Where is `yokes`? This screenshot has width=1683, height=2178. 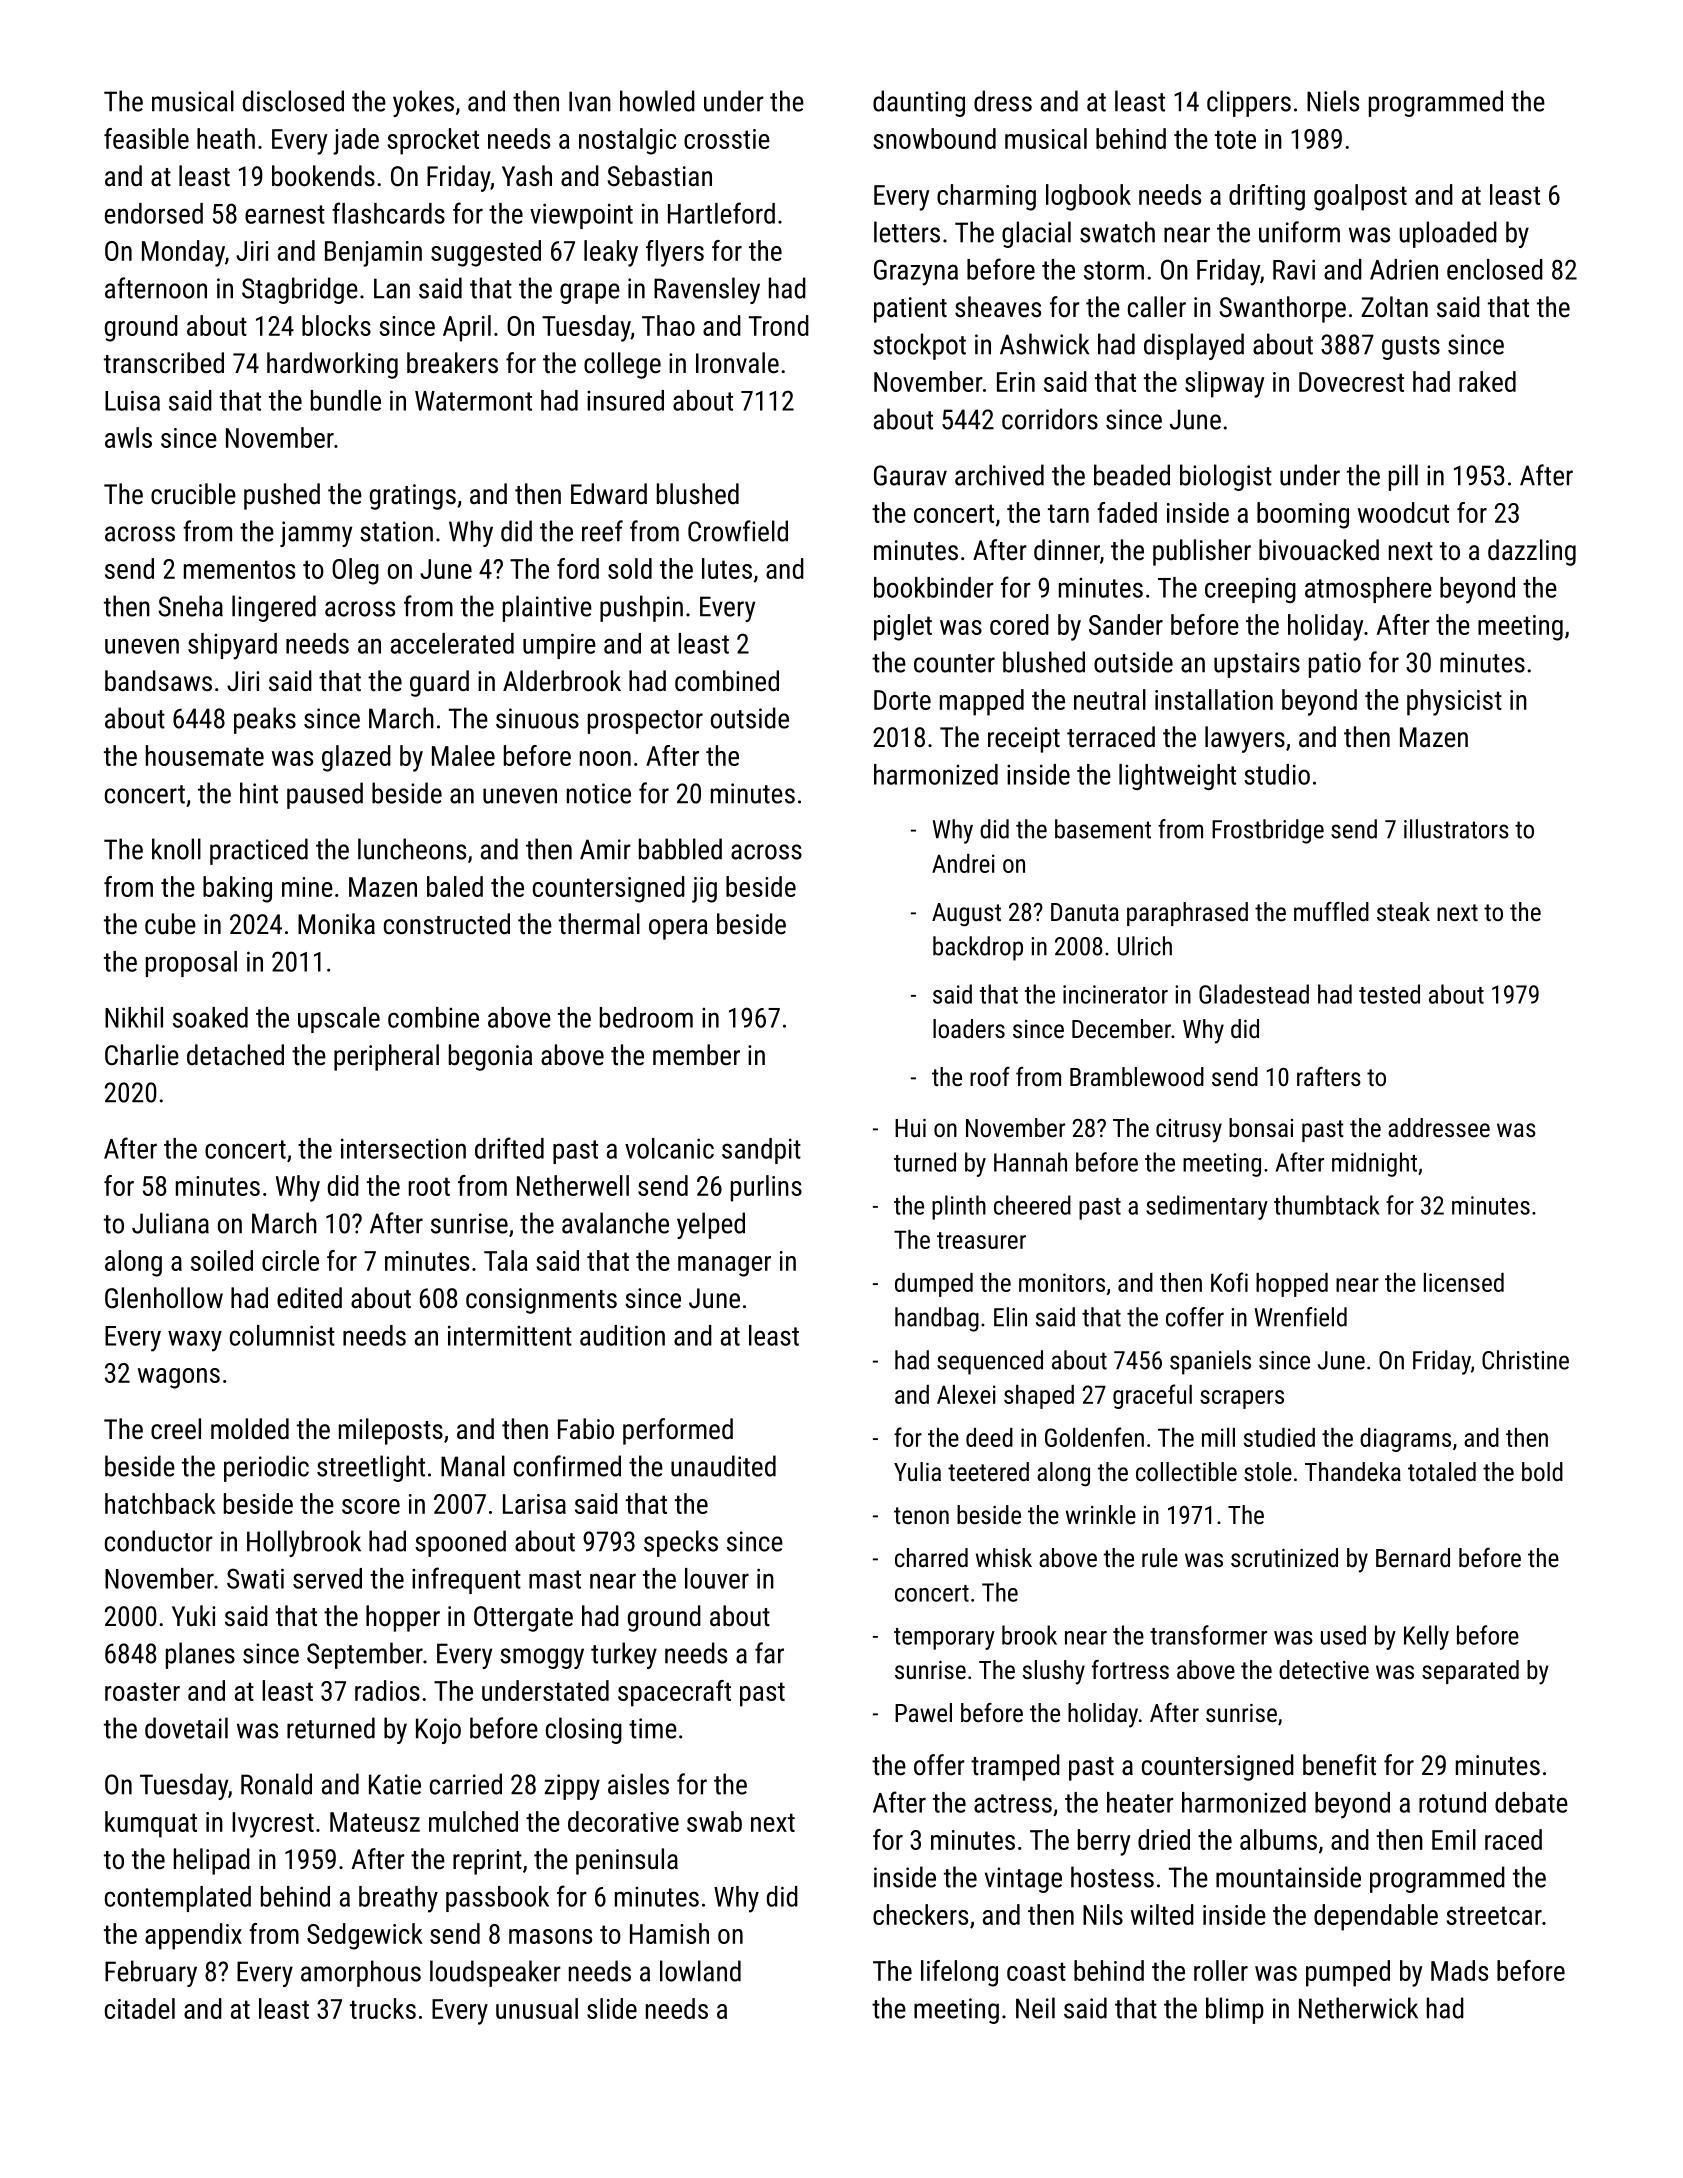 yokes is located at coordinates (423, 103).
